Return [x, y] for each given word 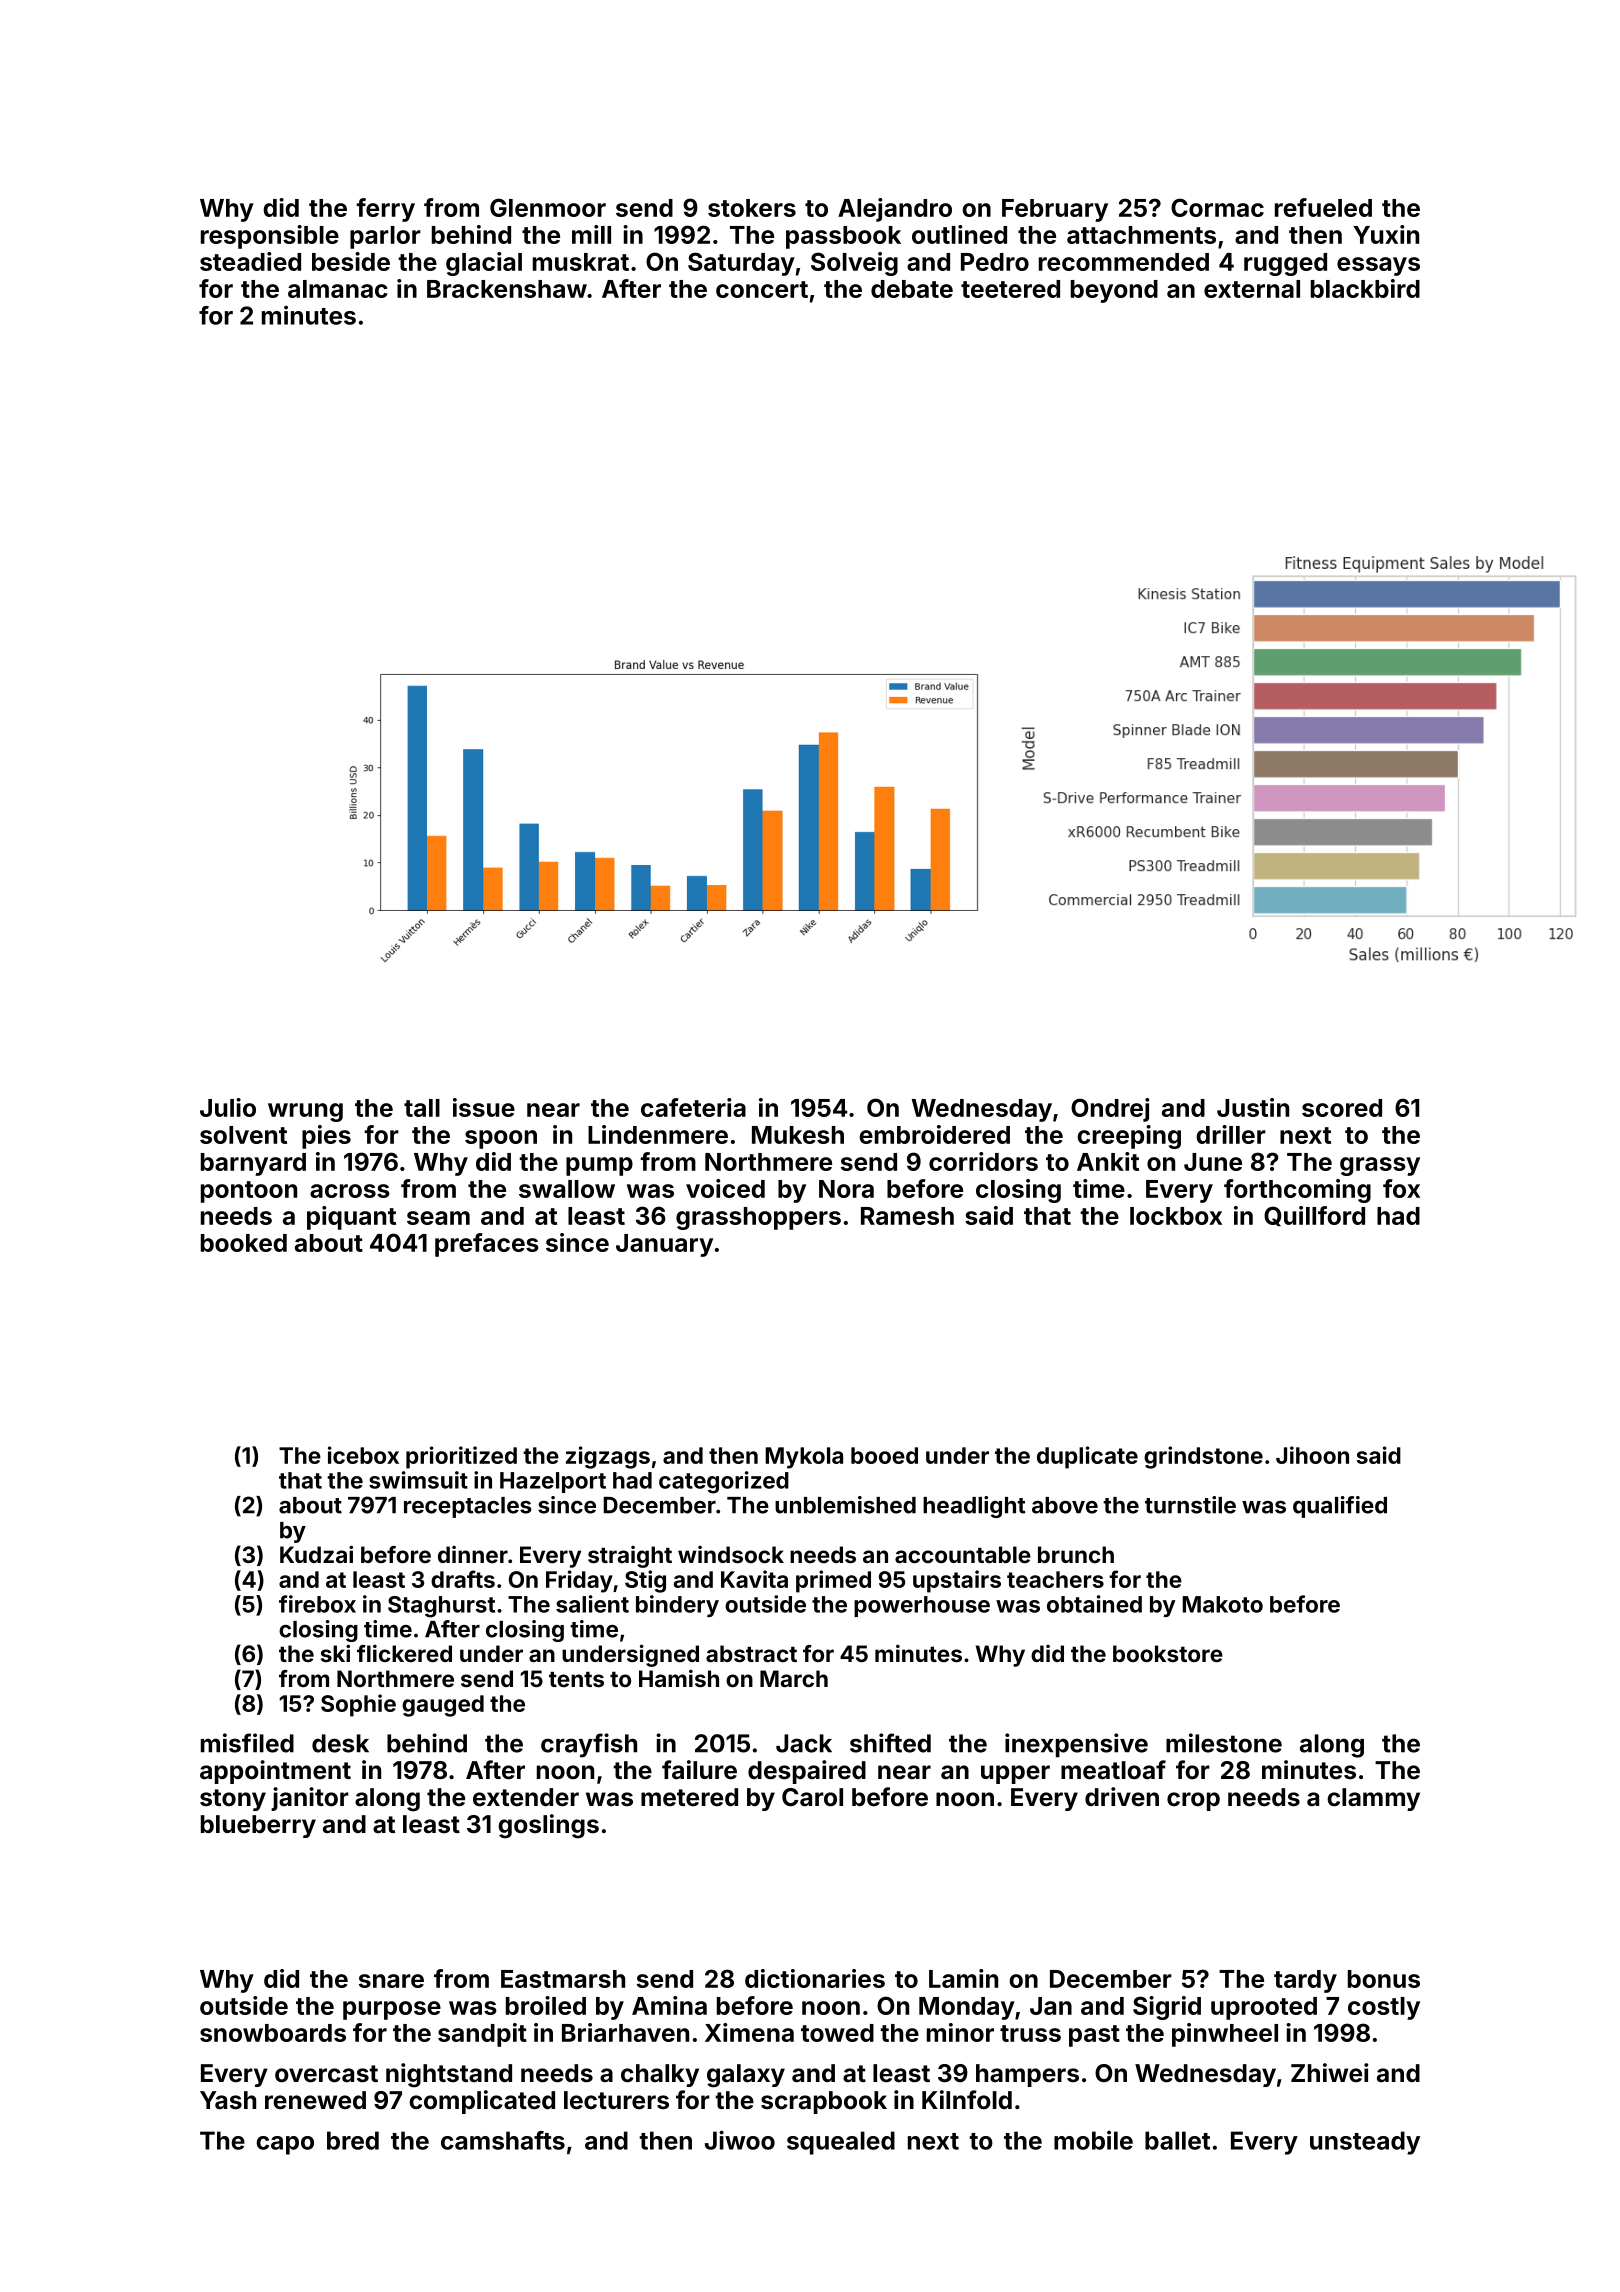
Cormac [1217, 207]
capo [285, 2145]
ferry [385, 210]
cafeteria [693, 1107]
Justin [1253, 1107]
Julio [228, 1107]
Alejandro [895, 210]
